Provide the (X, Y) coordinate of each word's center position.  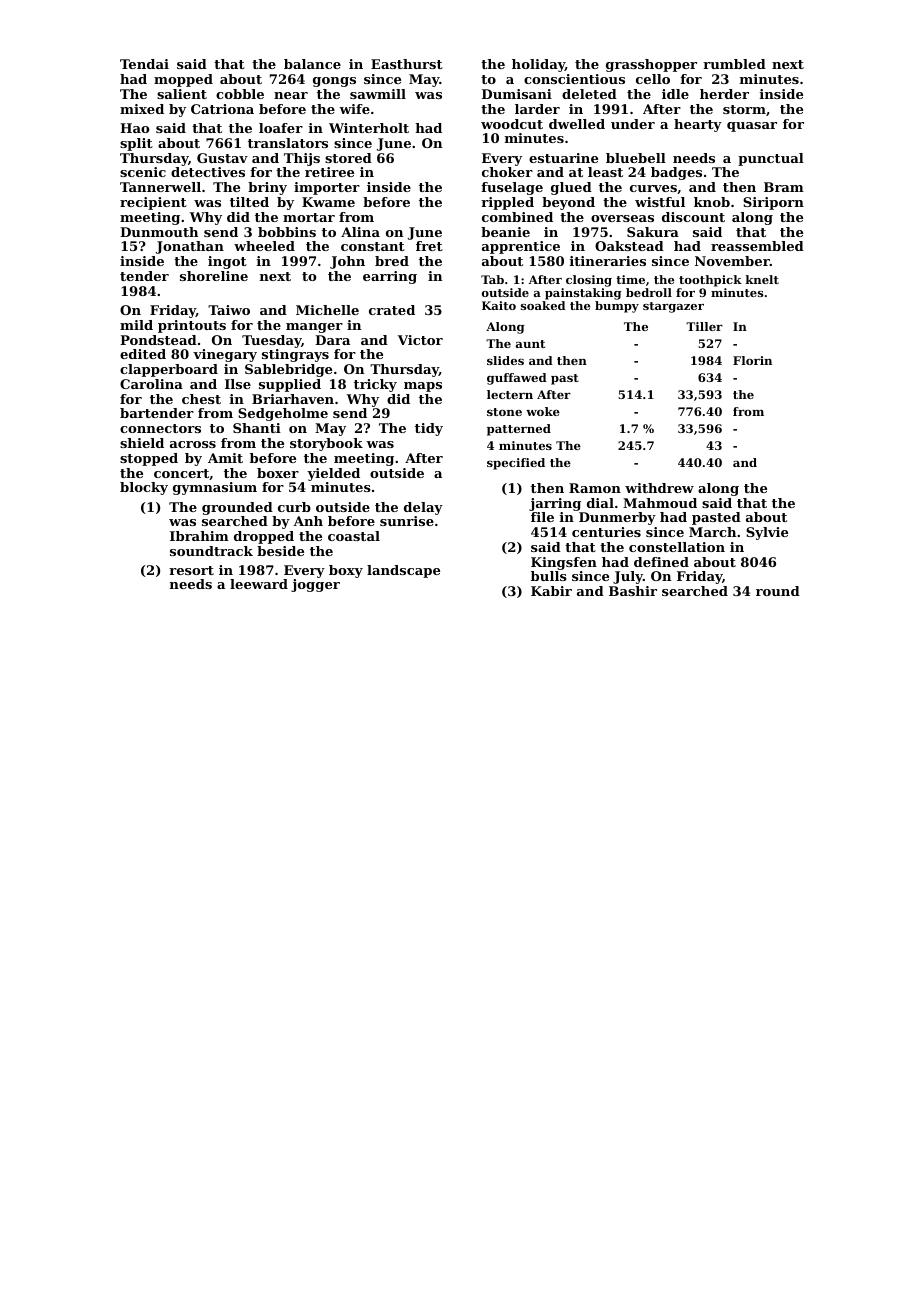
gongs (334, 82)
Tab (492, 279)
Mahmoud (660, 503)
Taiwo (229, 310)
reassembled (757, 246)
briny (267, 188)
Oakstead (629, 246)
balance (312, 64)
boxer (278, 473)
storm (744, 109)
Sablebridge (288, 370)
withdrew (659, 488)
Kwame (328, 202)
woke (543, 411)
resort (191, 570)
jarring (555, 504)
